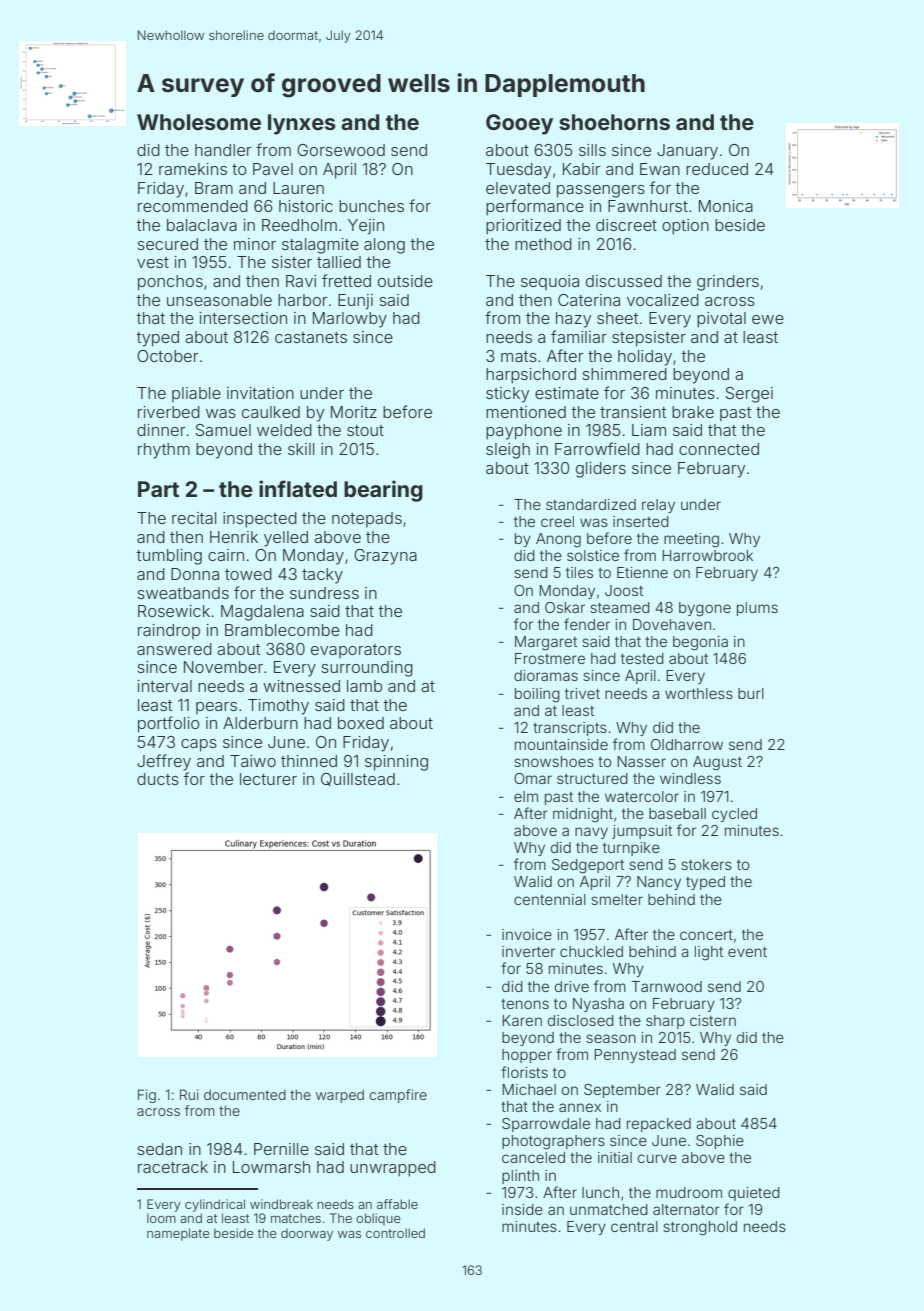 The image size is (924, 1311). What do you see at coordinates (523, 227) in the screenshot?
I see `prioritized` at bounding box center [523, 227].
